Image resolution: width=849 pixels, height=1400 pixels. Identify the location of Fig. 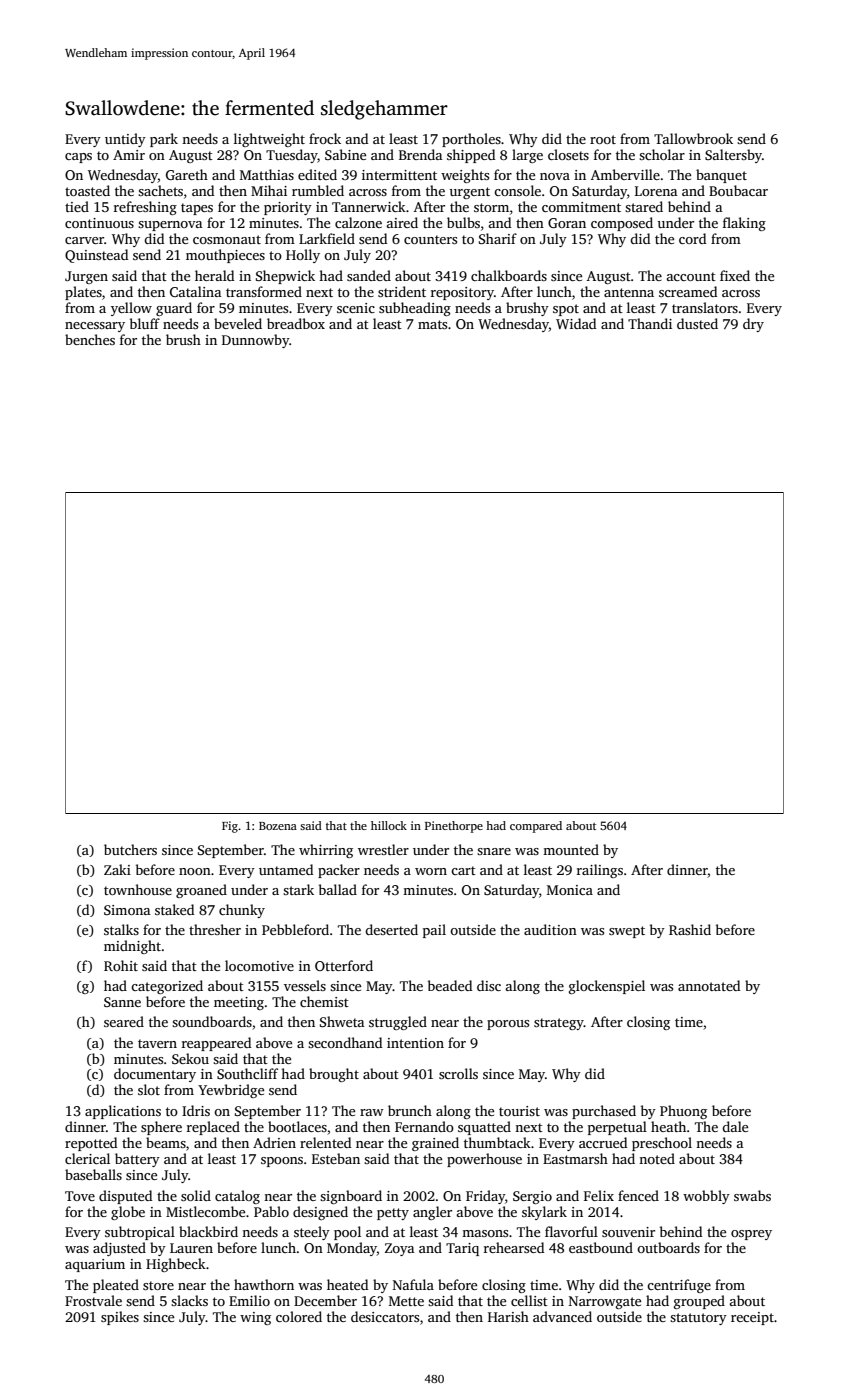
(230, 827).
